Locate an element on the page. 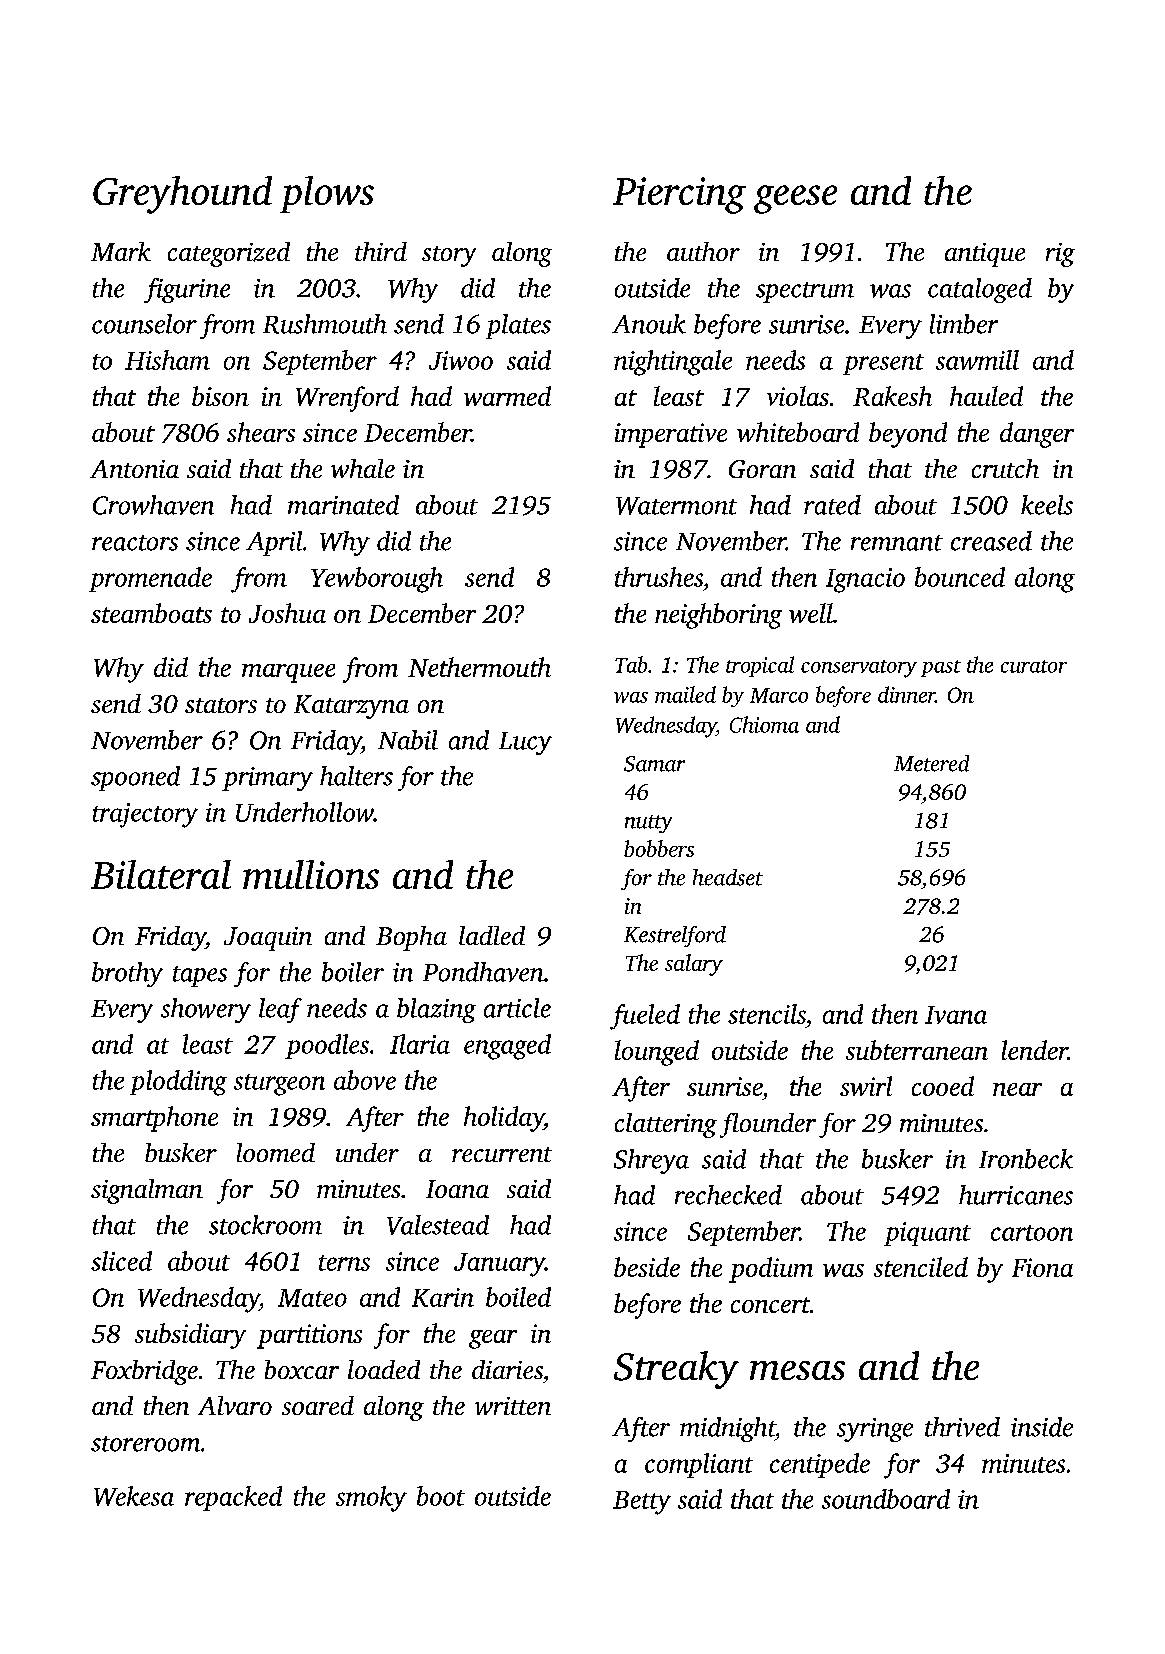 This image has height=1654, width=1165. holiday is located at coordinates (504, 1119).
